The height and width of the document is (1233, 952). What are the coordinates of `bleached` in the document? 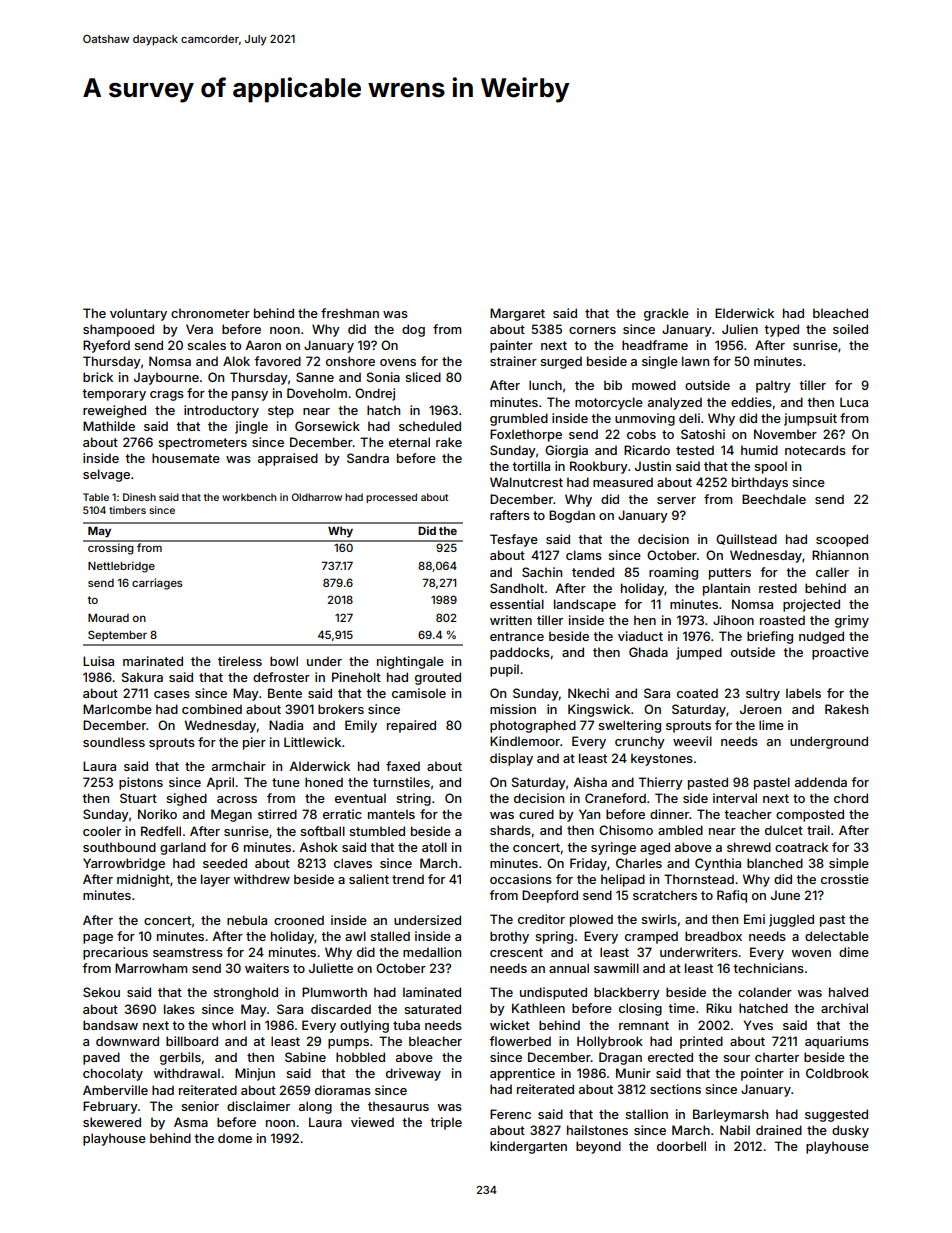 It's located at (840, 313).
